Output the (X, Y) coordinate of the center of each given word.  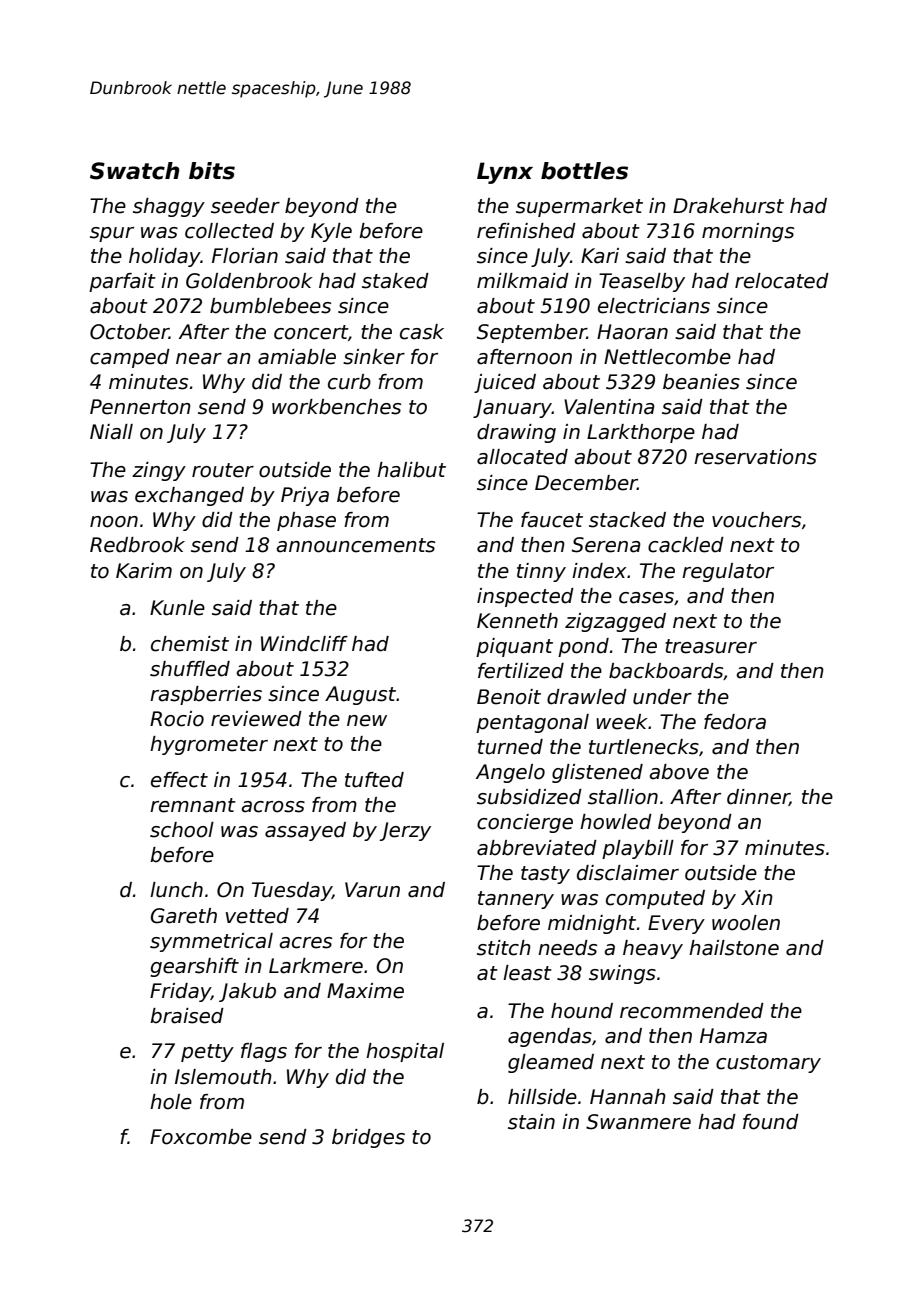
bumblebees (270, 306)
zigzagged (615, 622)
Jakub (247, 992)
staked (395, 281)
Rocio (177, 719)
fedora (735, 722)
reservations (755, 457)
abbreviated (537, 848)
